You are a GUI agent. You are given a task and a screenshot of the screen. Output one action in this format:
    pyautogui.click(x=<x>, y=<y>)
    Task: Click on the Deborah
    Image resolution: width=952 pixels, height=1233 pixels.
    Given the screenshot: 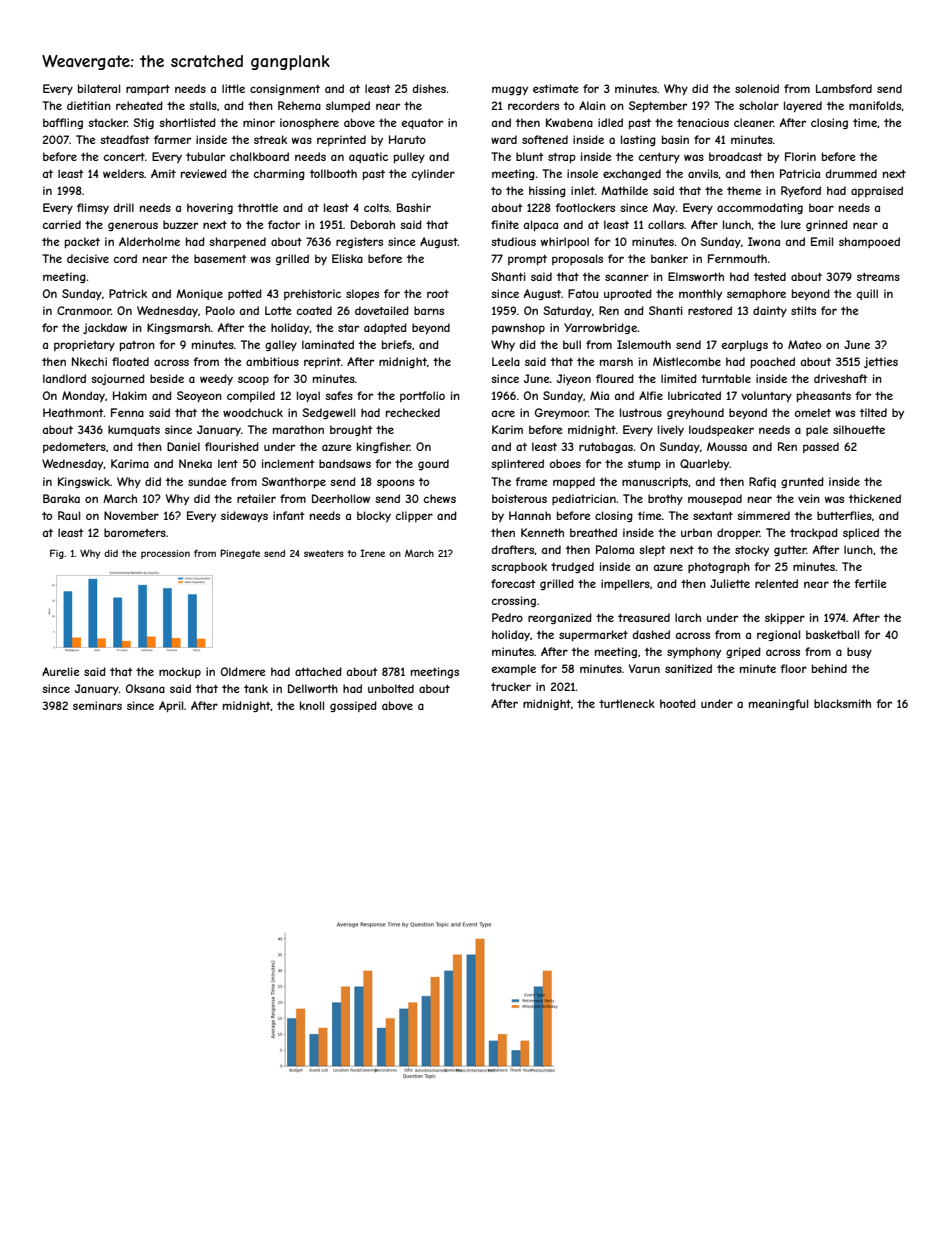 What is the action you would take?
    pyautogui.click(x=373, y=224)
